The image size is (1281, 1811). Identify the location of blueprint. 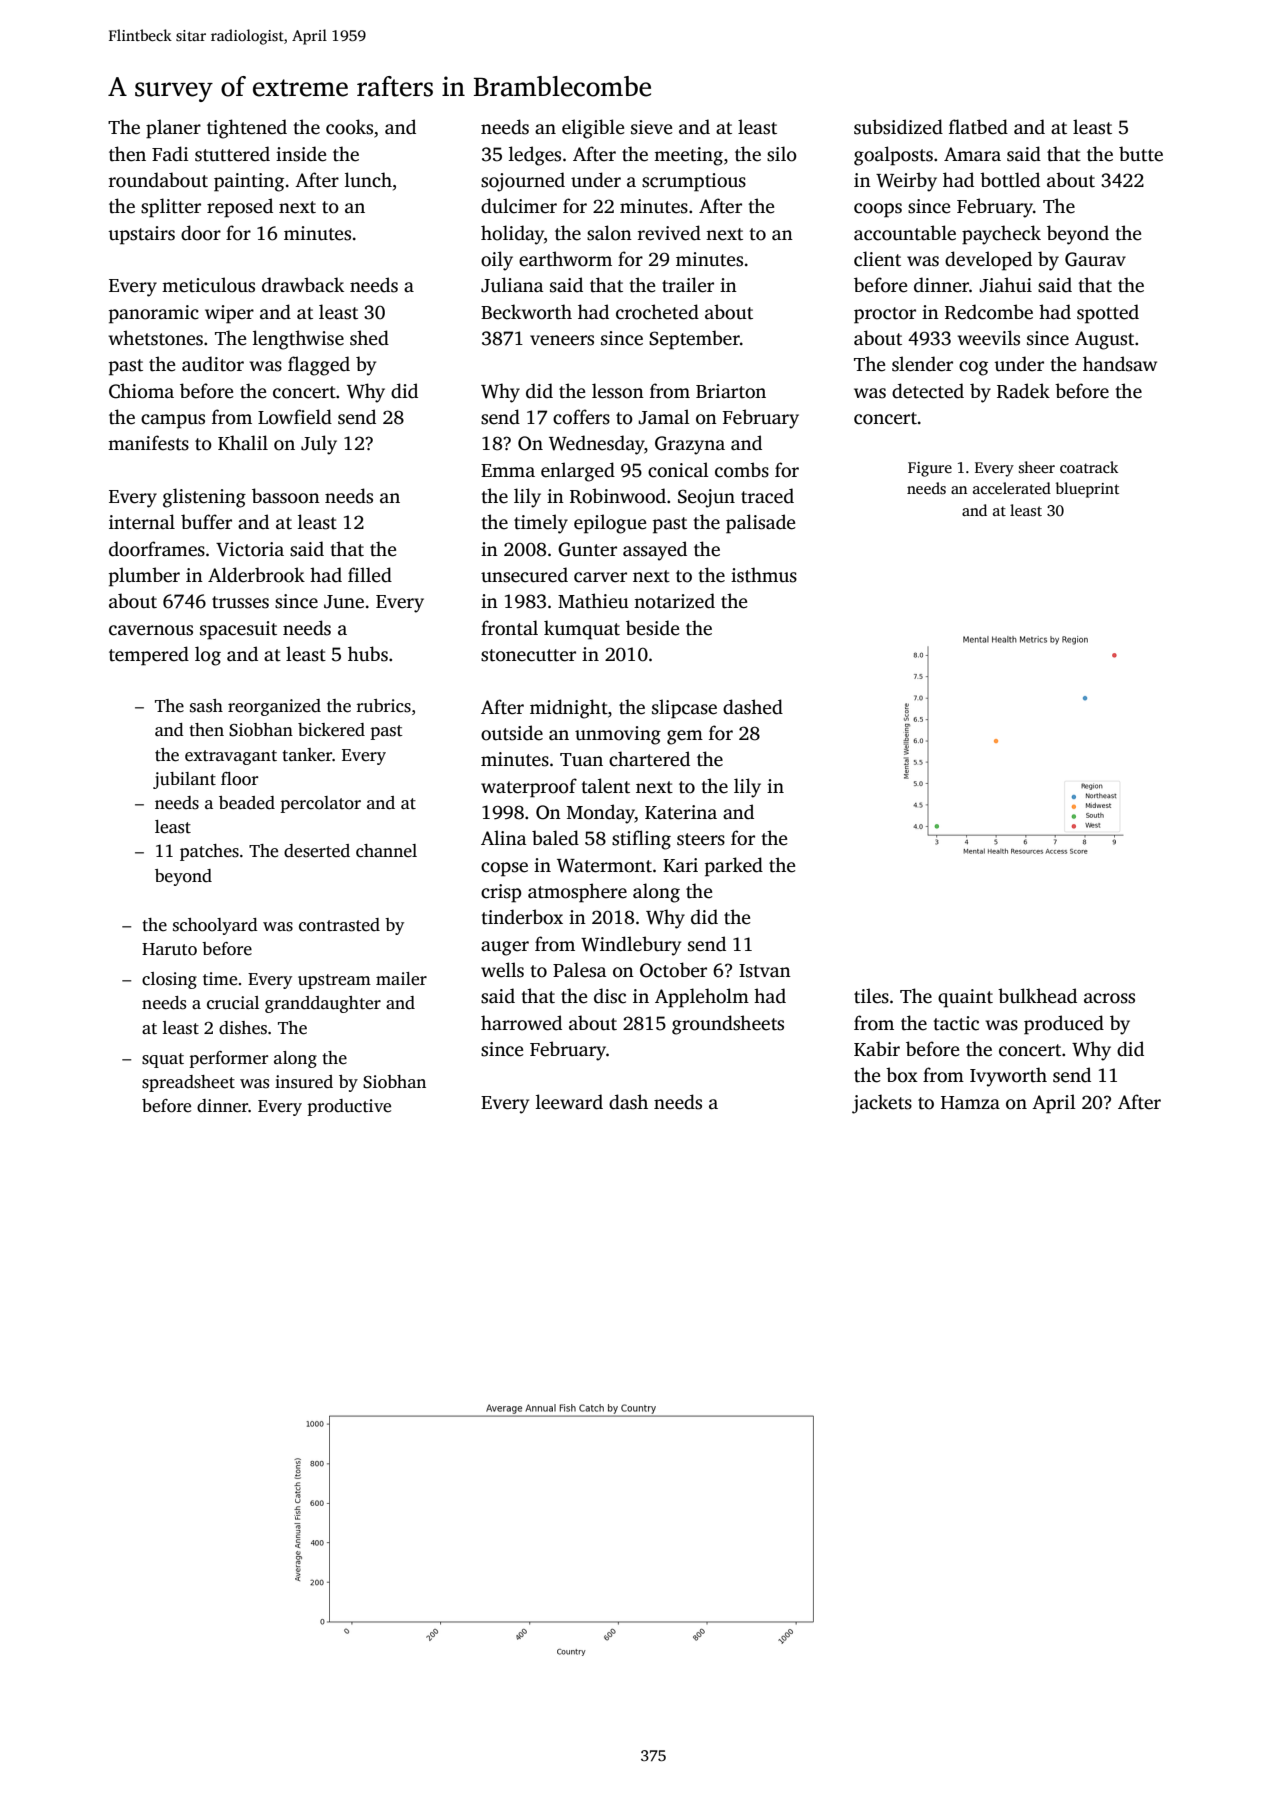
(1087, 490).
